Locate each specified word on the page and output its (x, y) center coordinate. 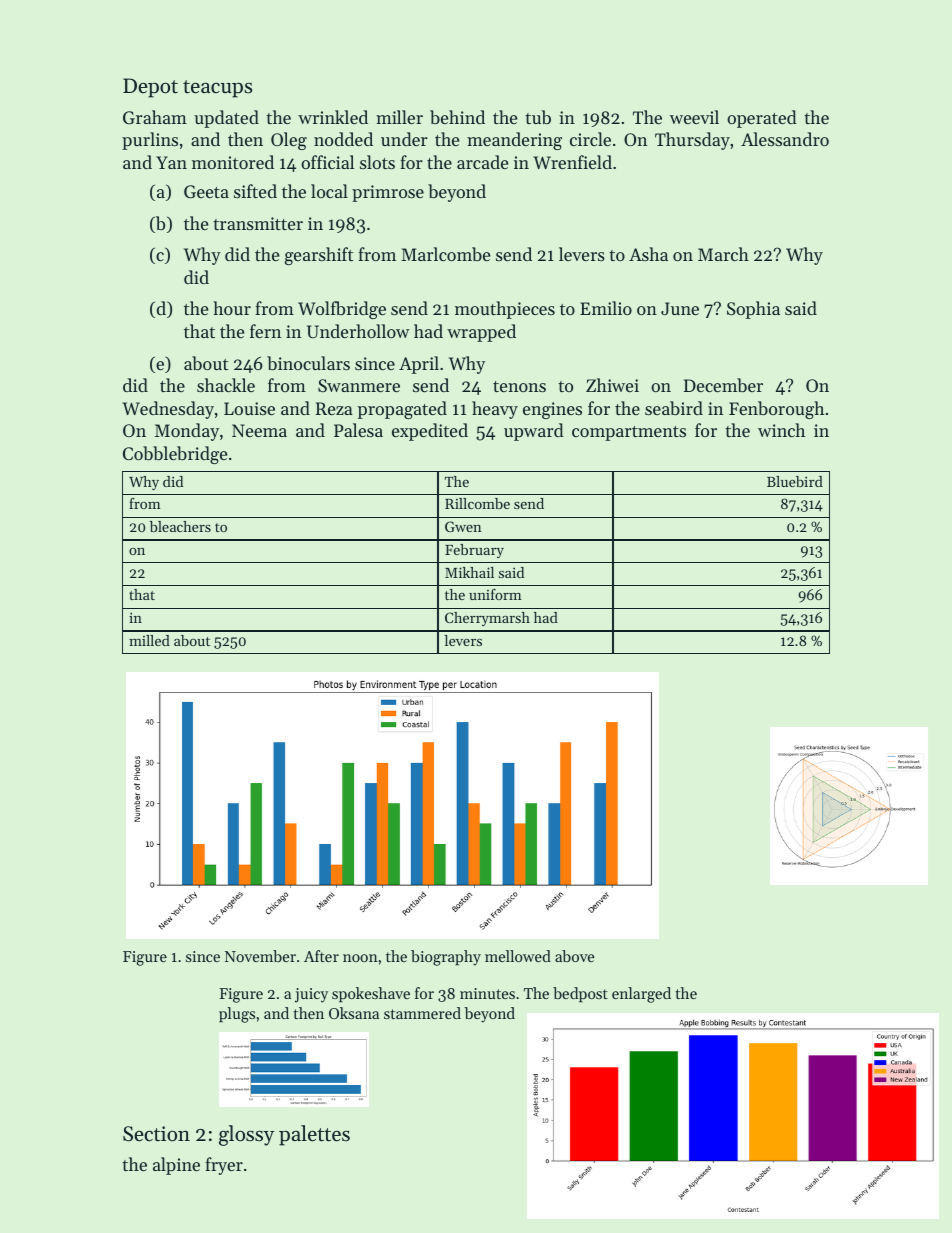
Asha (648, 254)
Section (156, 1134)
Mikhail (469, 572)
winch (781, 430)
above (574, 956)
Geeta (206, 191)
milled (149, 640)
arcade (482, 162)
